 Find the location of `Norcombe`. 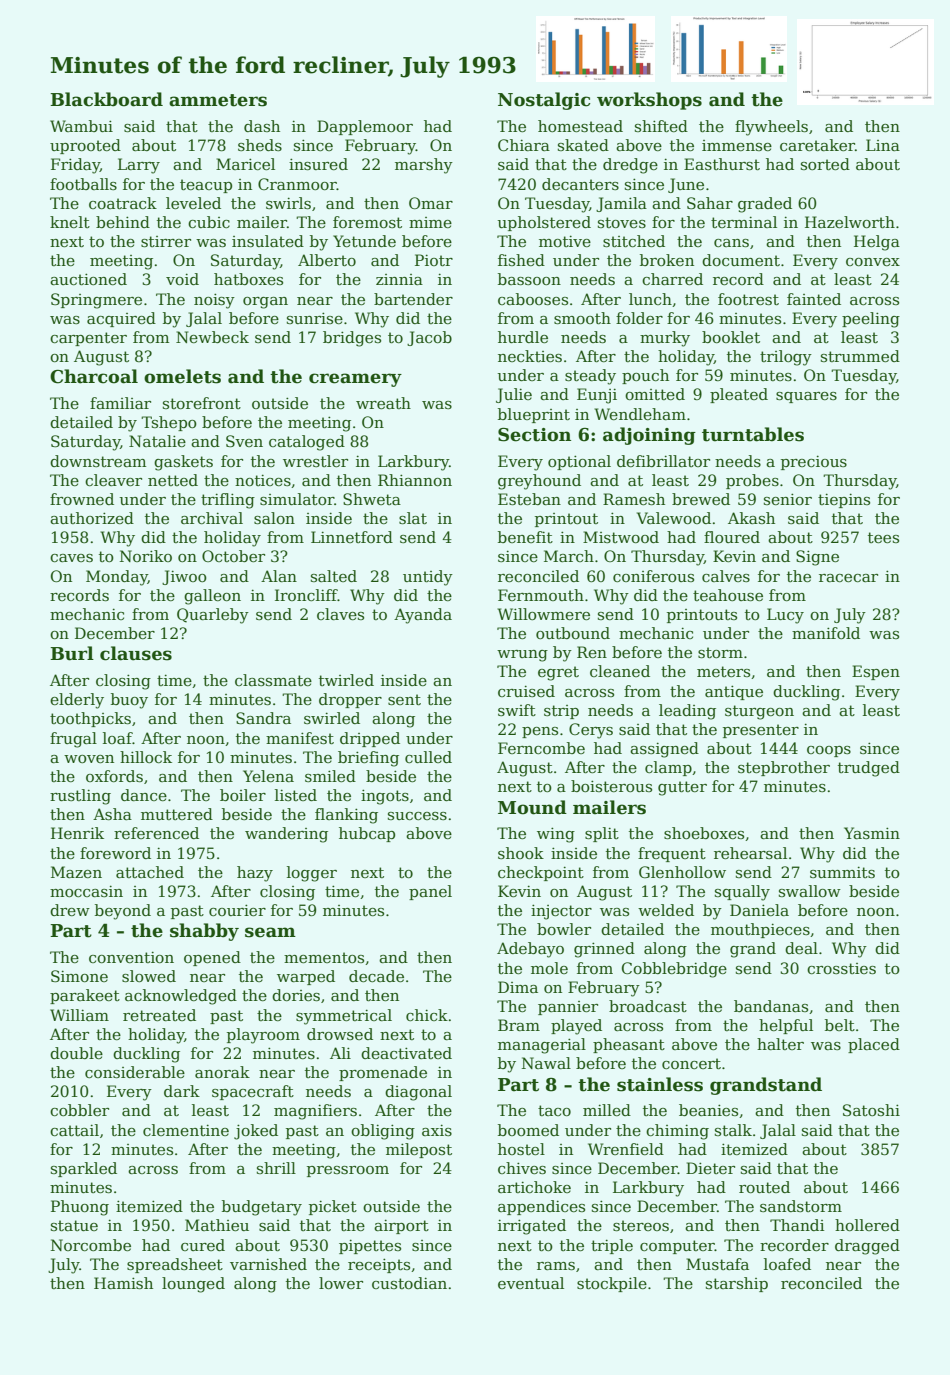

Norcombe is located at coordinates (91, 1245).
